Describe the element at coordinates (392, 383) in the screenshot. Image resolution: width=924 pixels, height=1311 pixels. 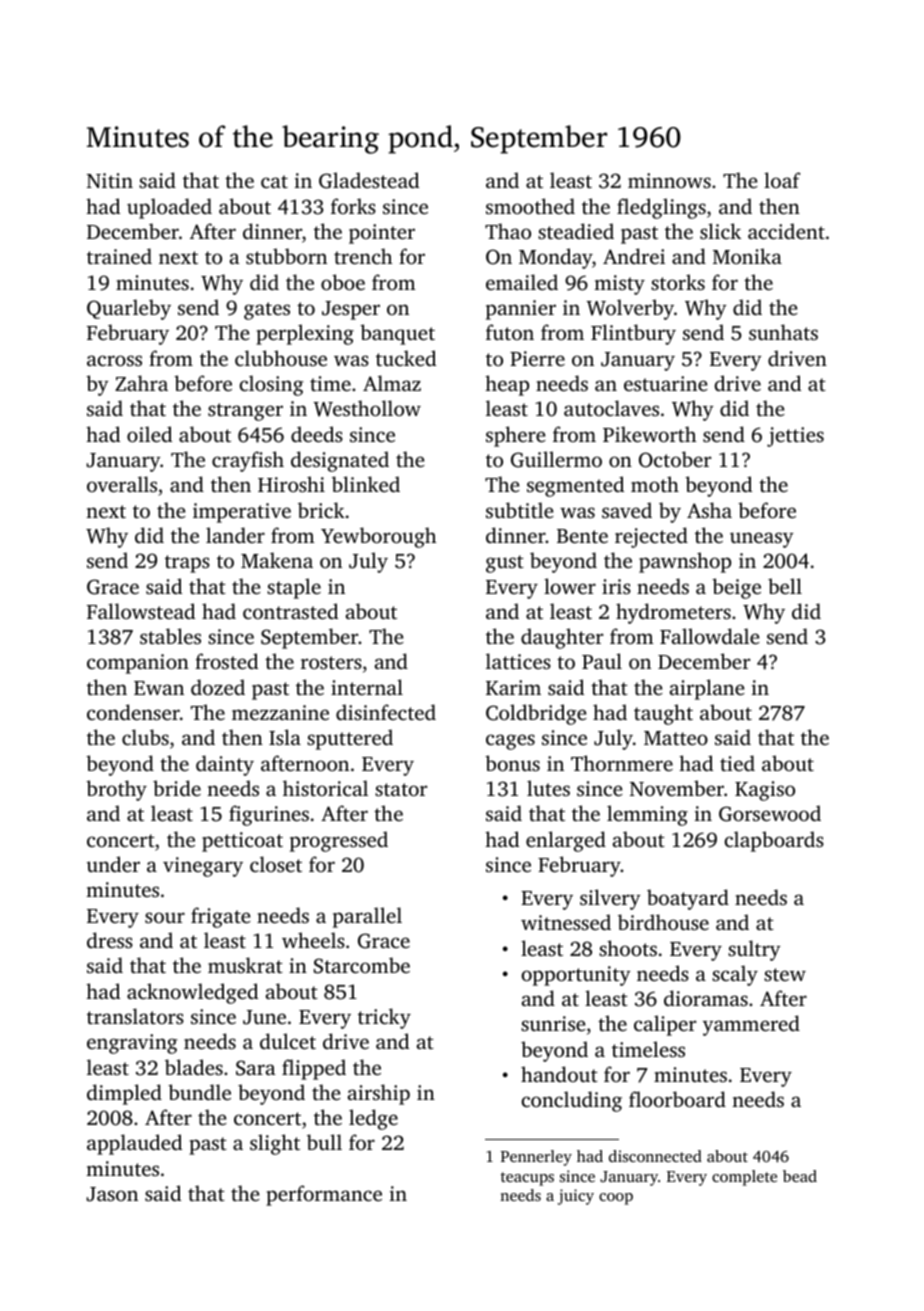
I see `Almaz` at that location.
